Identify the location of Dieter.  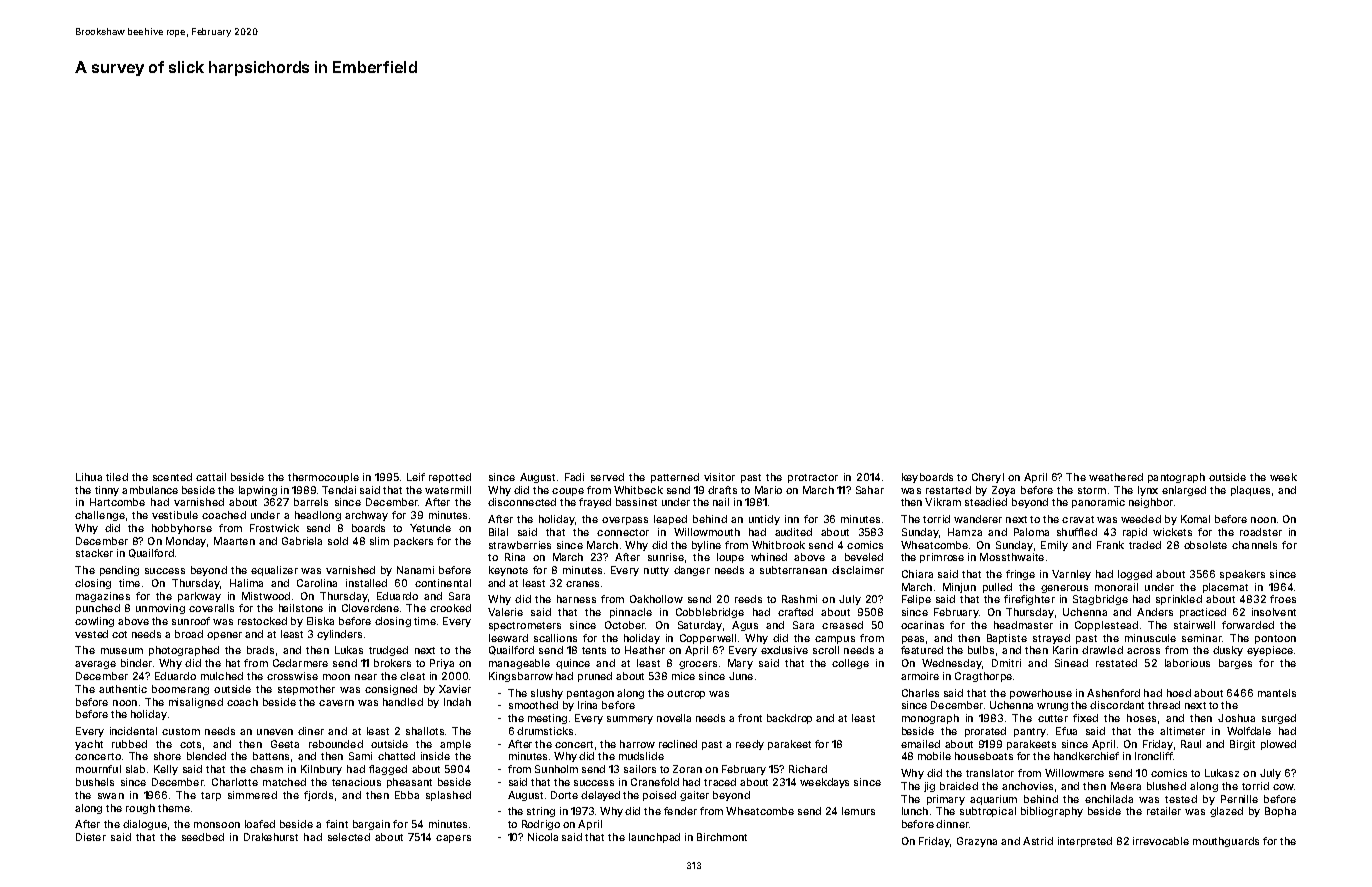
(91, 837).
